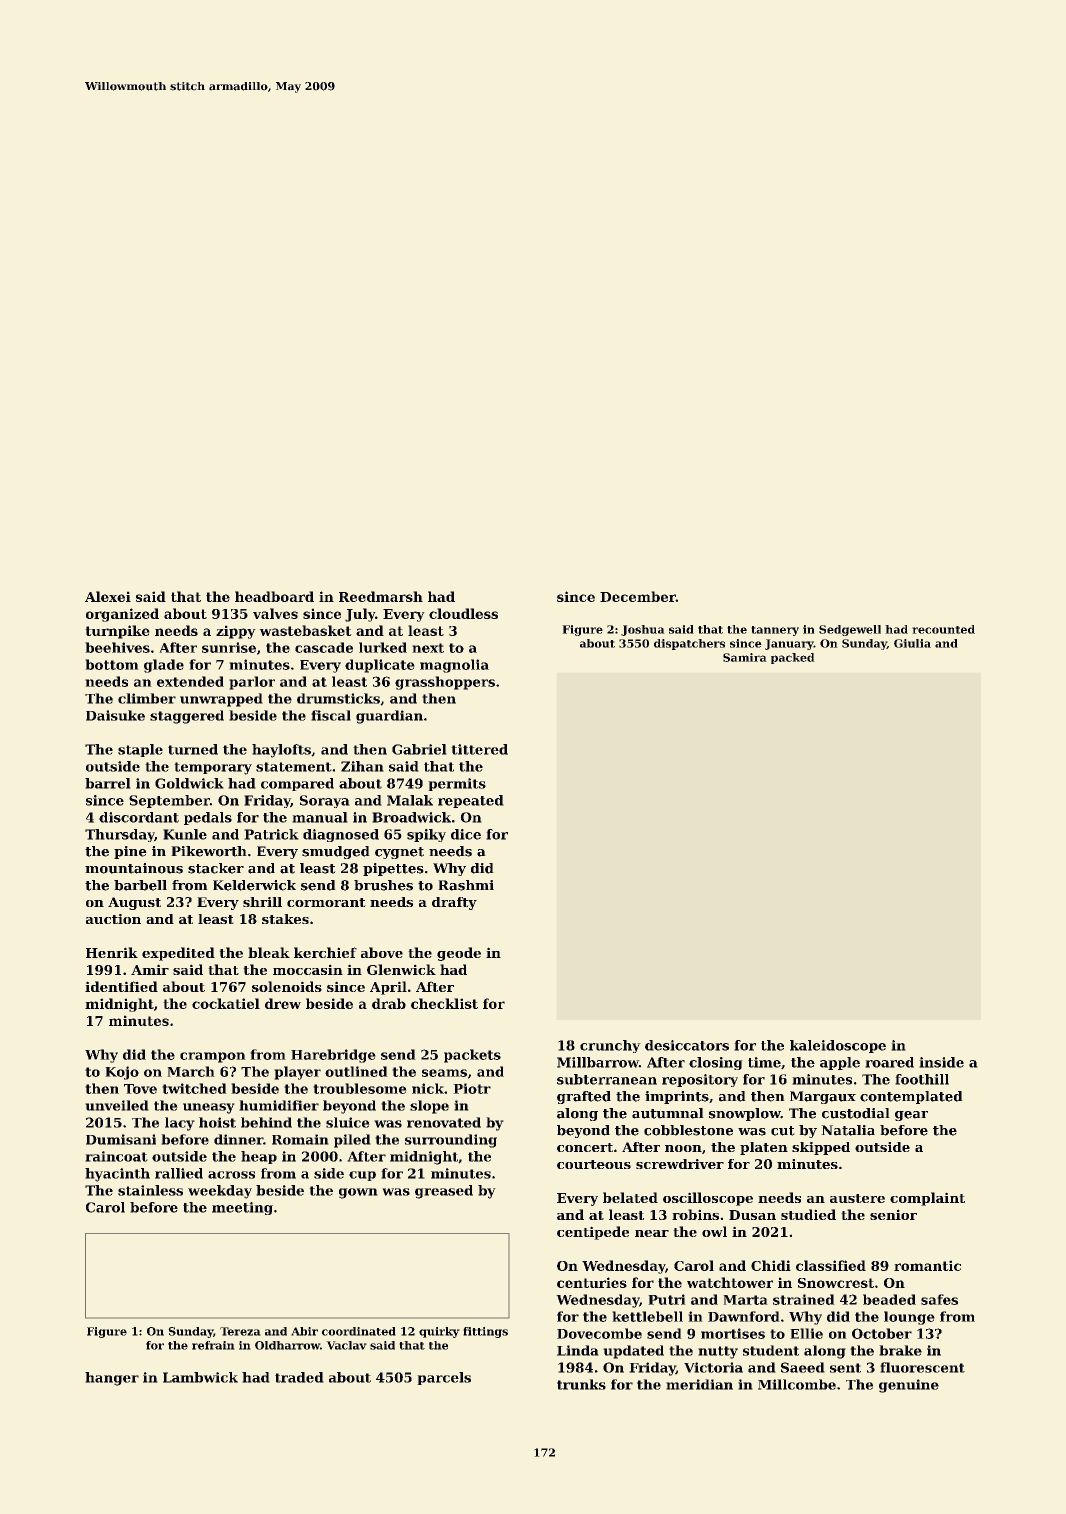  Describe the element at coordinates (254, 885) in the screenshot. I see `Kelderwick` at that location.
